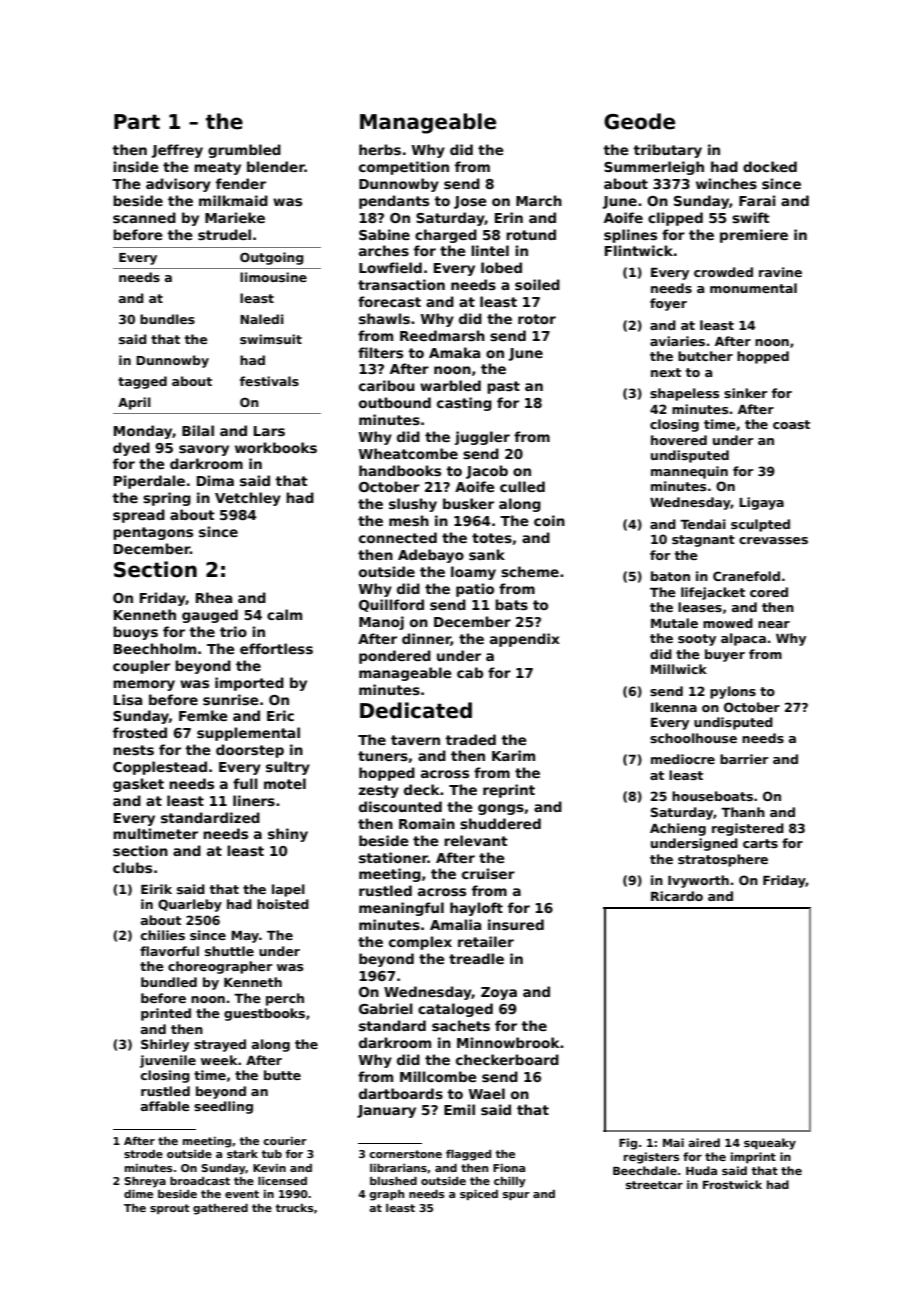  Describe the element at coordinates (244, 151) in the image. I see `grumbled` at that location.
